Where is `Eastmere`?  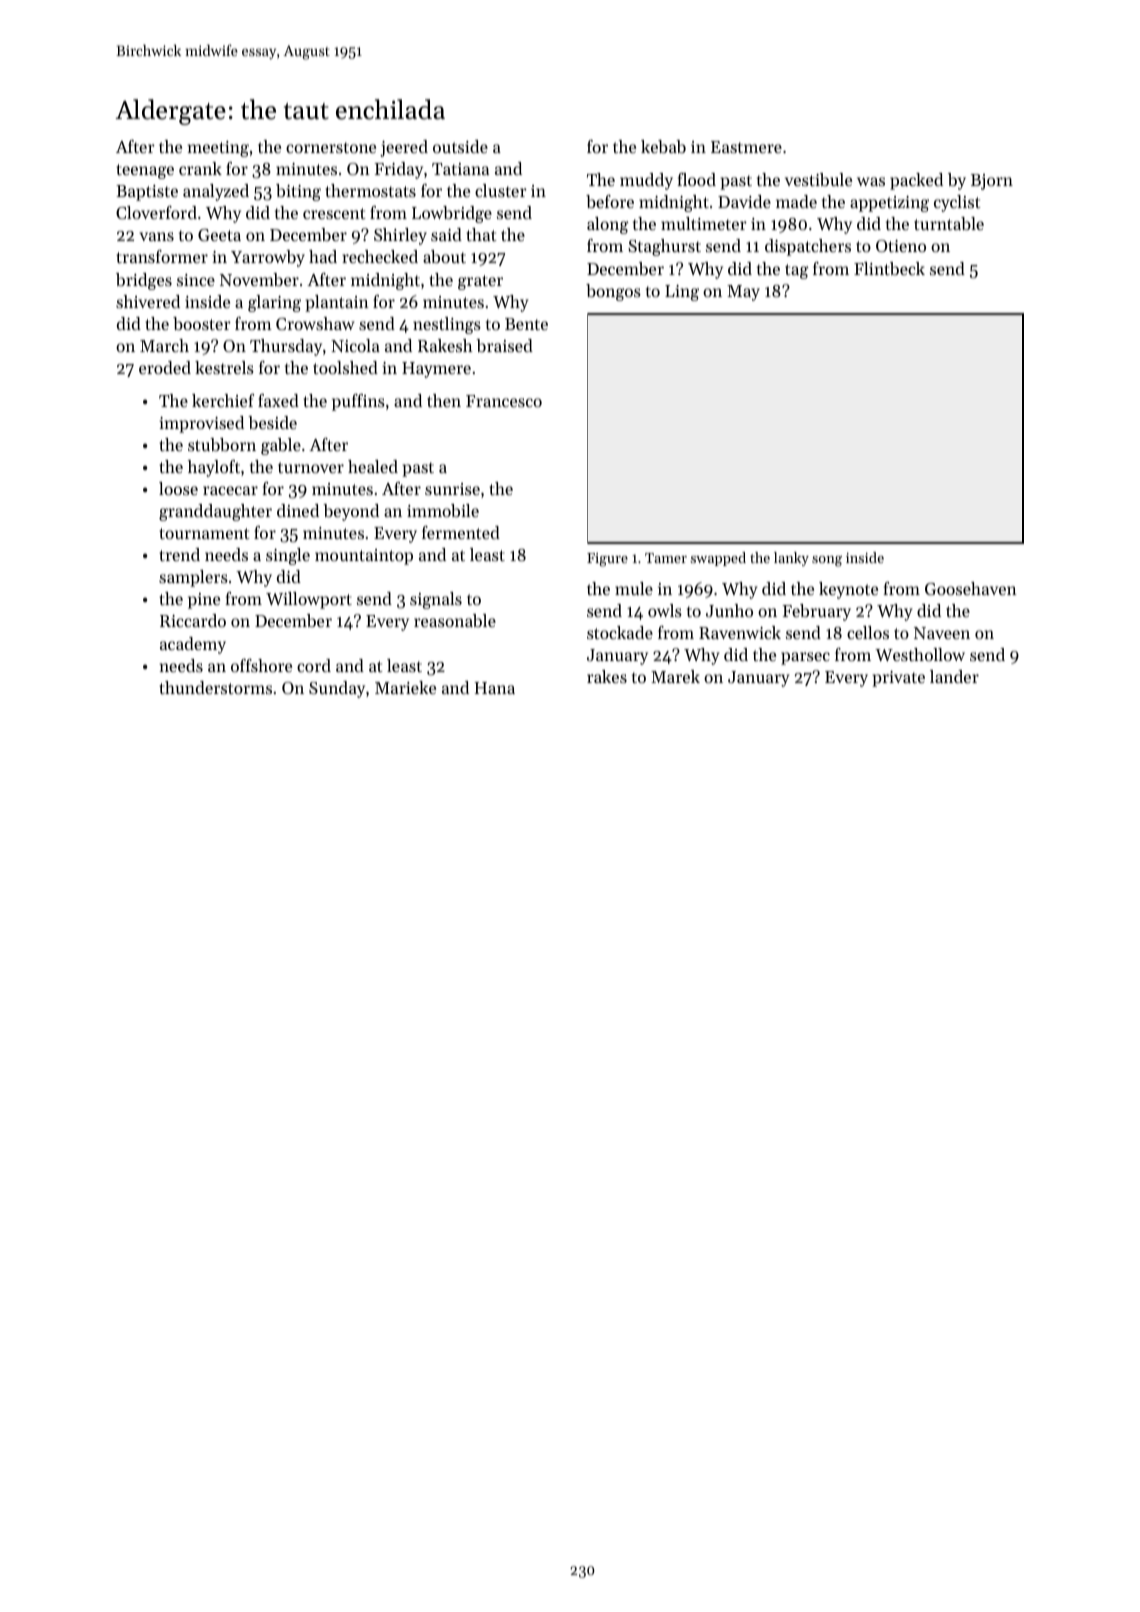 Eastmere is located at coordinates (746, 147).
